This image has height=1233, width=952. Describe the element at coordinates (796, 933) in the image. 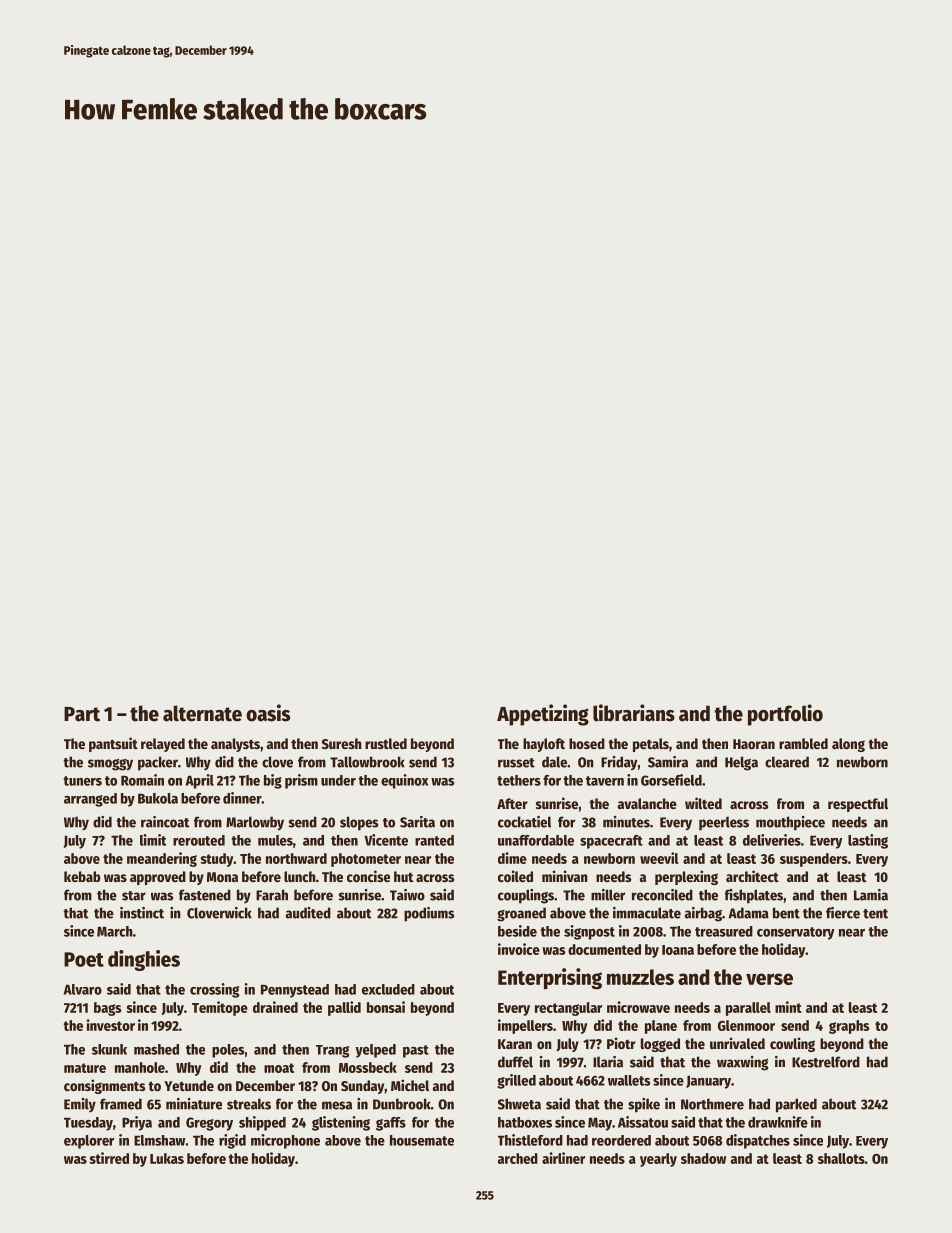

I see `conservatory` at that location.
